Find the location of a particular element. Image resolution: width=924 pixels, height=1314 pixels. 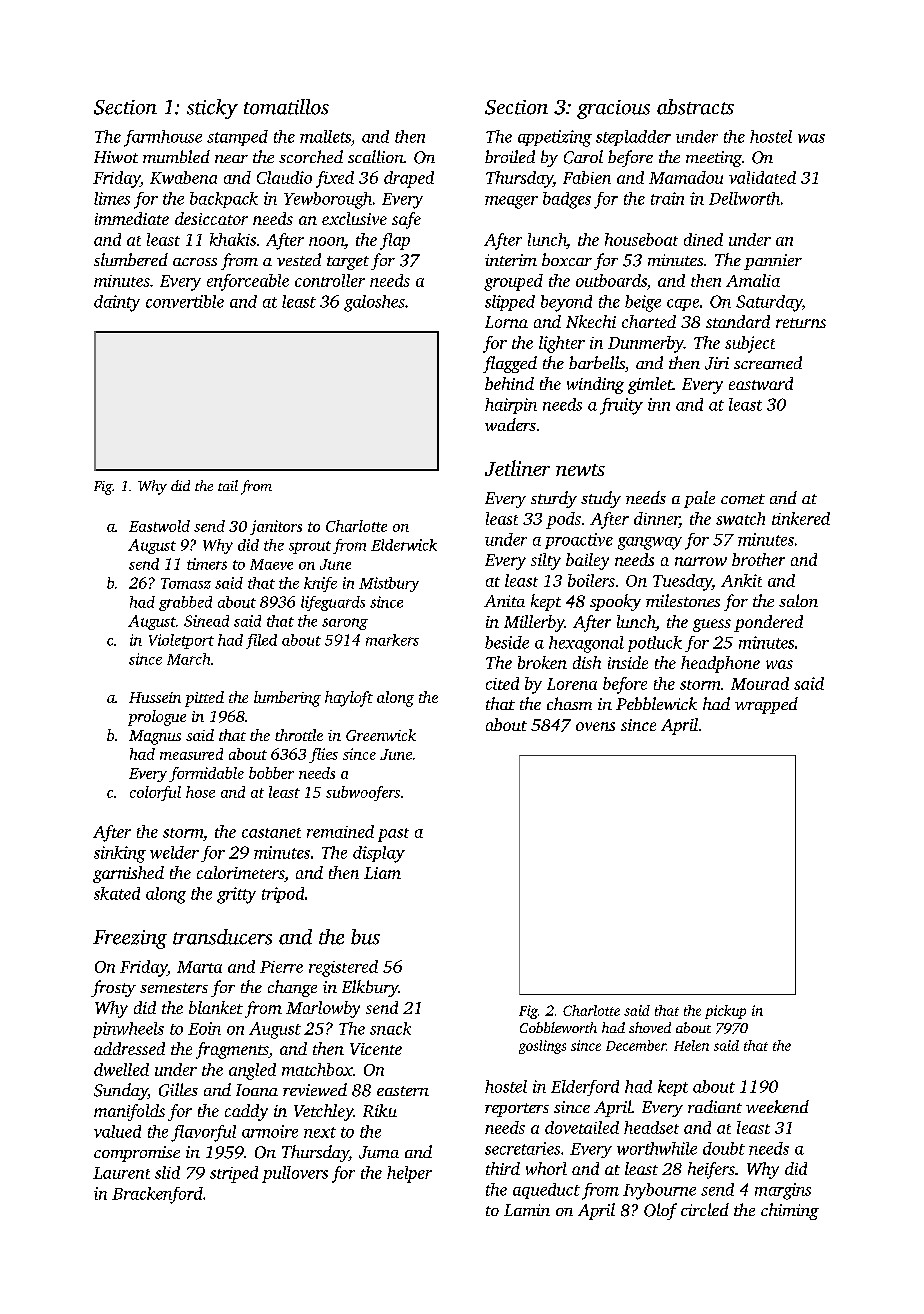

abstracts is located at coordinates (695, 107).
